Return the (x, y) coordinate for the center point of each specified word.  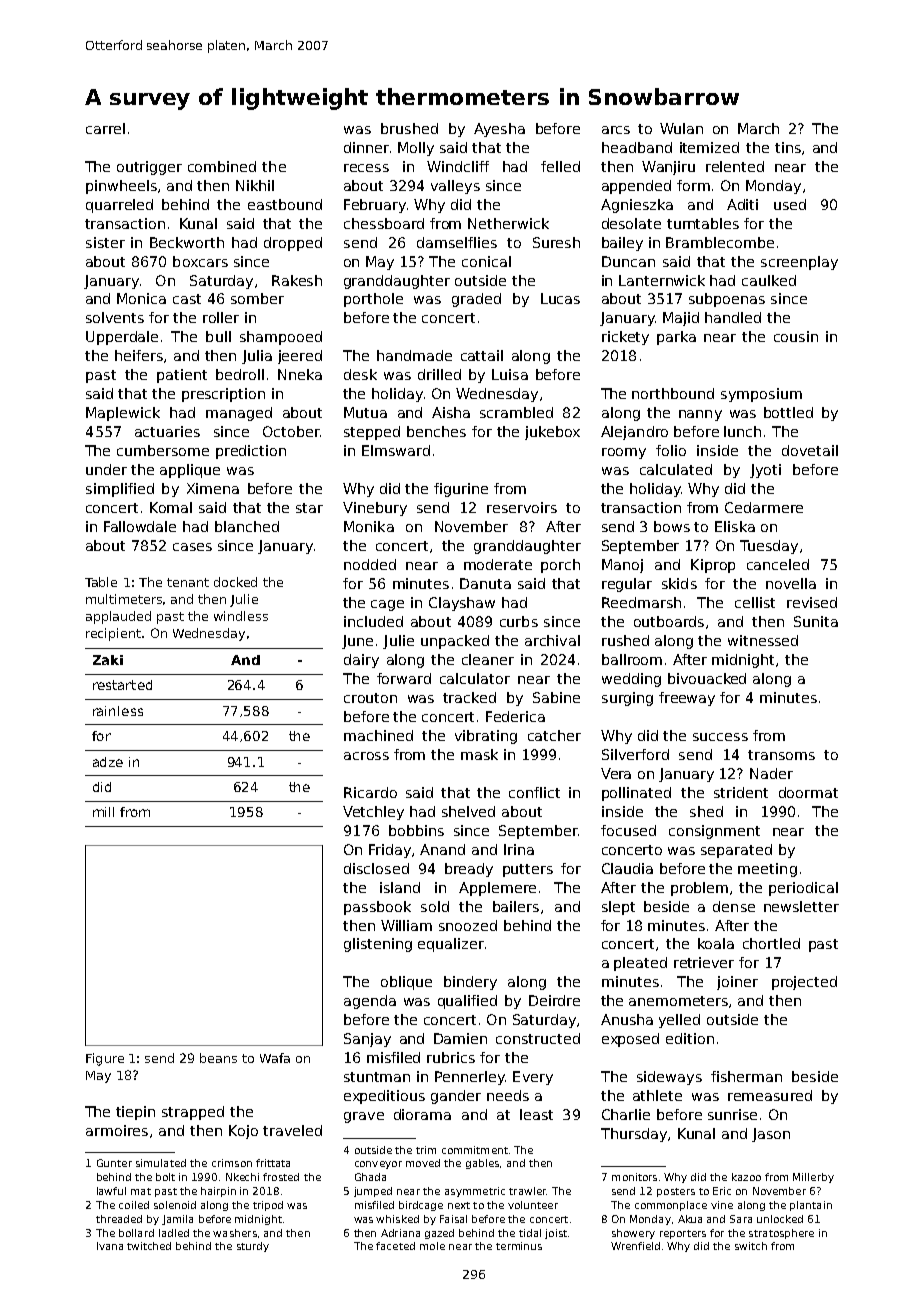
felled (560, 166)
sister (105, 242)
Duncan (628, 261)
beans (218, 1058)
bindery (470, 983)
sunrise (732, 1114)
